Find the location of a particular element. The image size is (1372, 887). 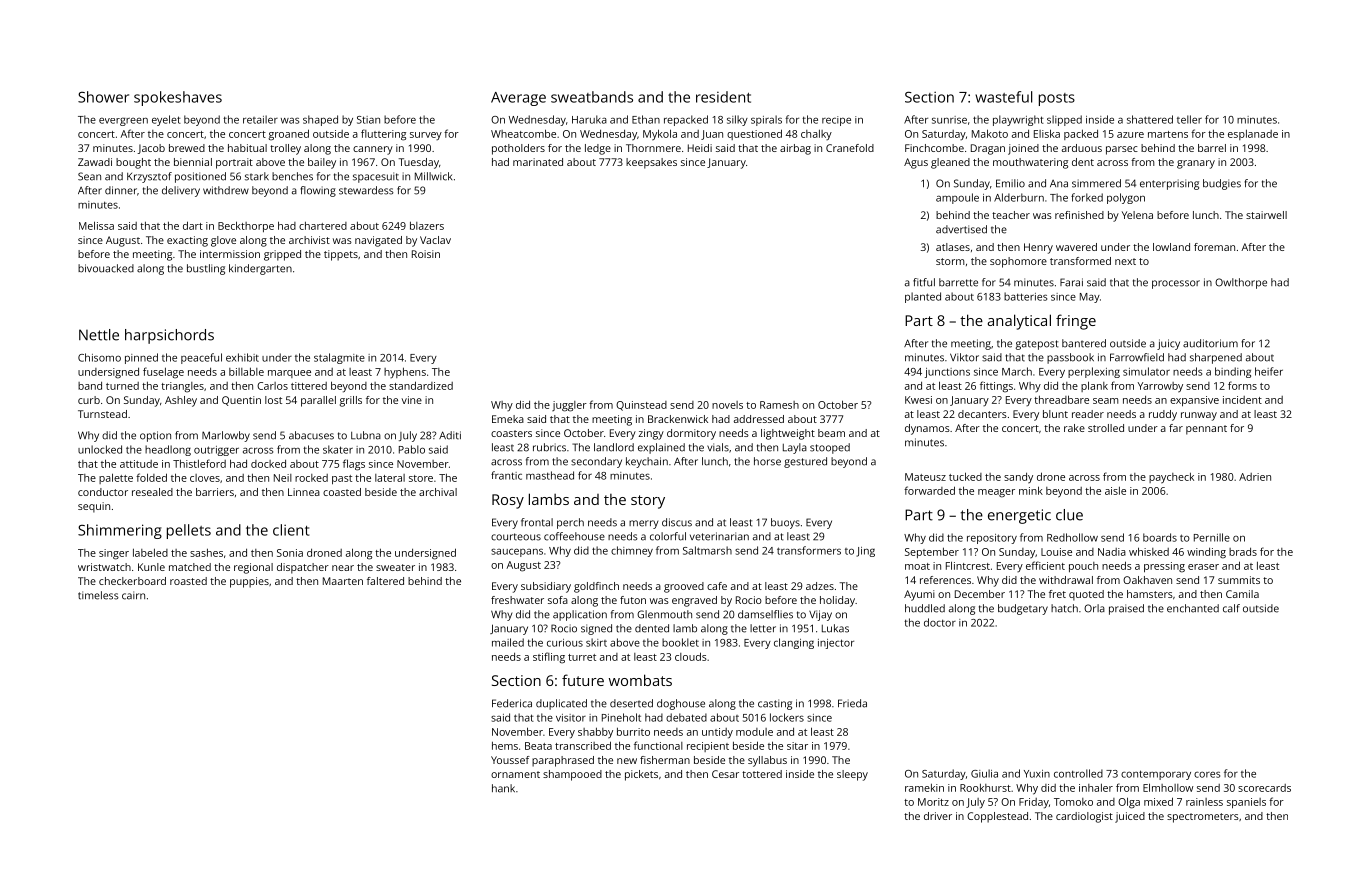

hank is located at coordinates (503, 788).
